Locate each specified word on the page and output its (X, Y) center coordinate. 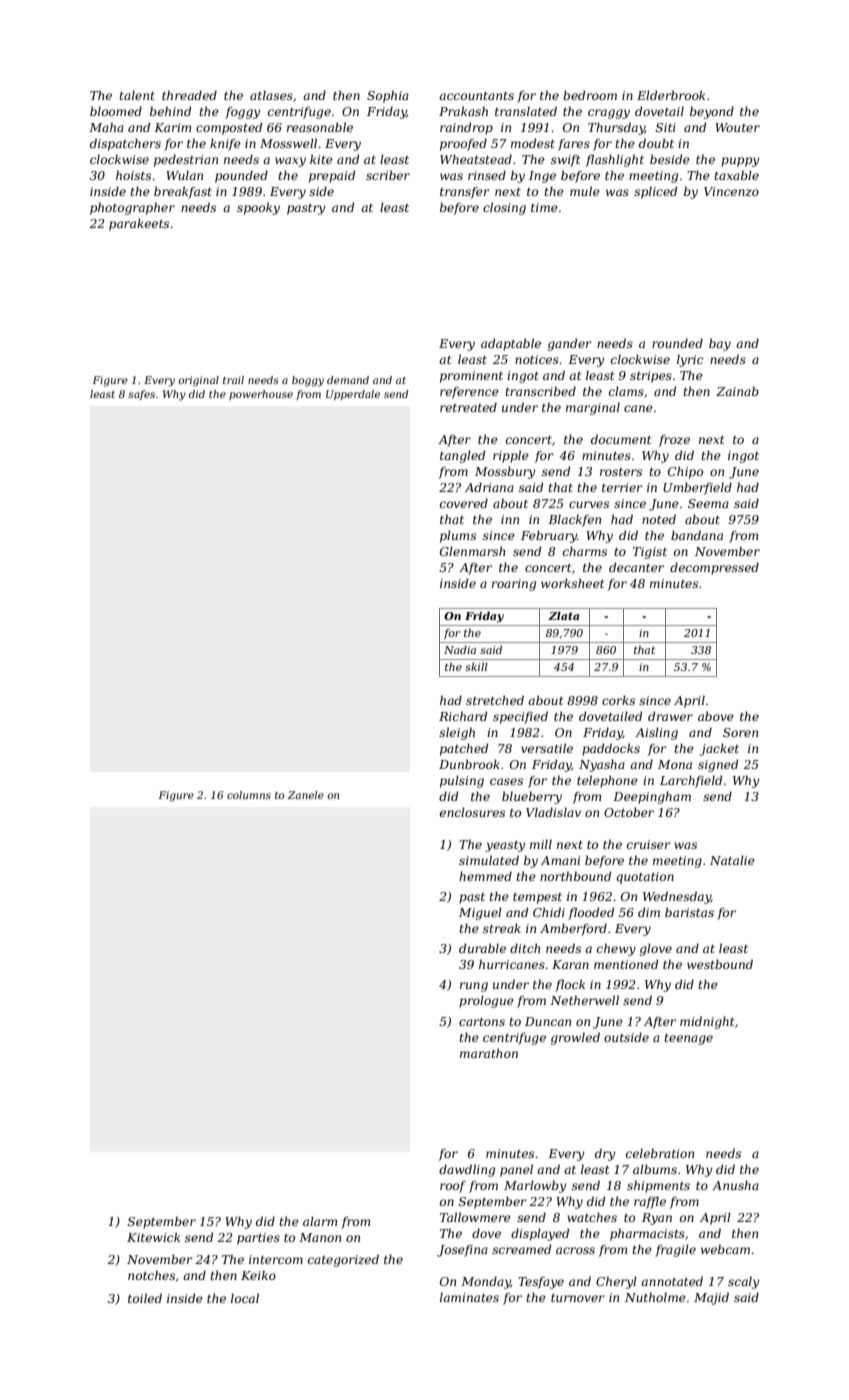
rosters (621, 472)
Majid (711, 1298)
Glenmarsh (472, 551)
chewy (616, 949)
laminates (469, 1297)
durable (482, 948)
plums (458, 536)
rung (474, 987)
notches (151, 1275)
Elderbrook (671, 95)
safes (141, 395)
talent (137, 95)
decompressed (714, 568)
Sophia (388, 96)
